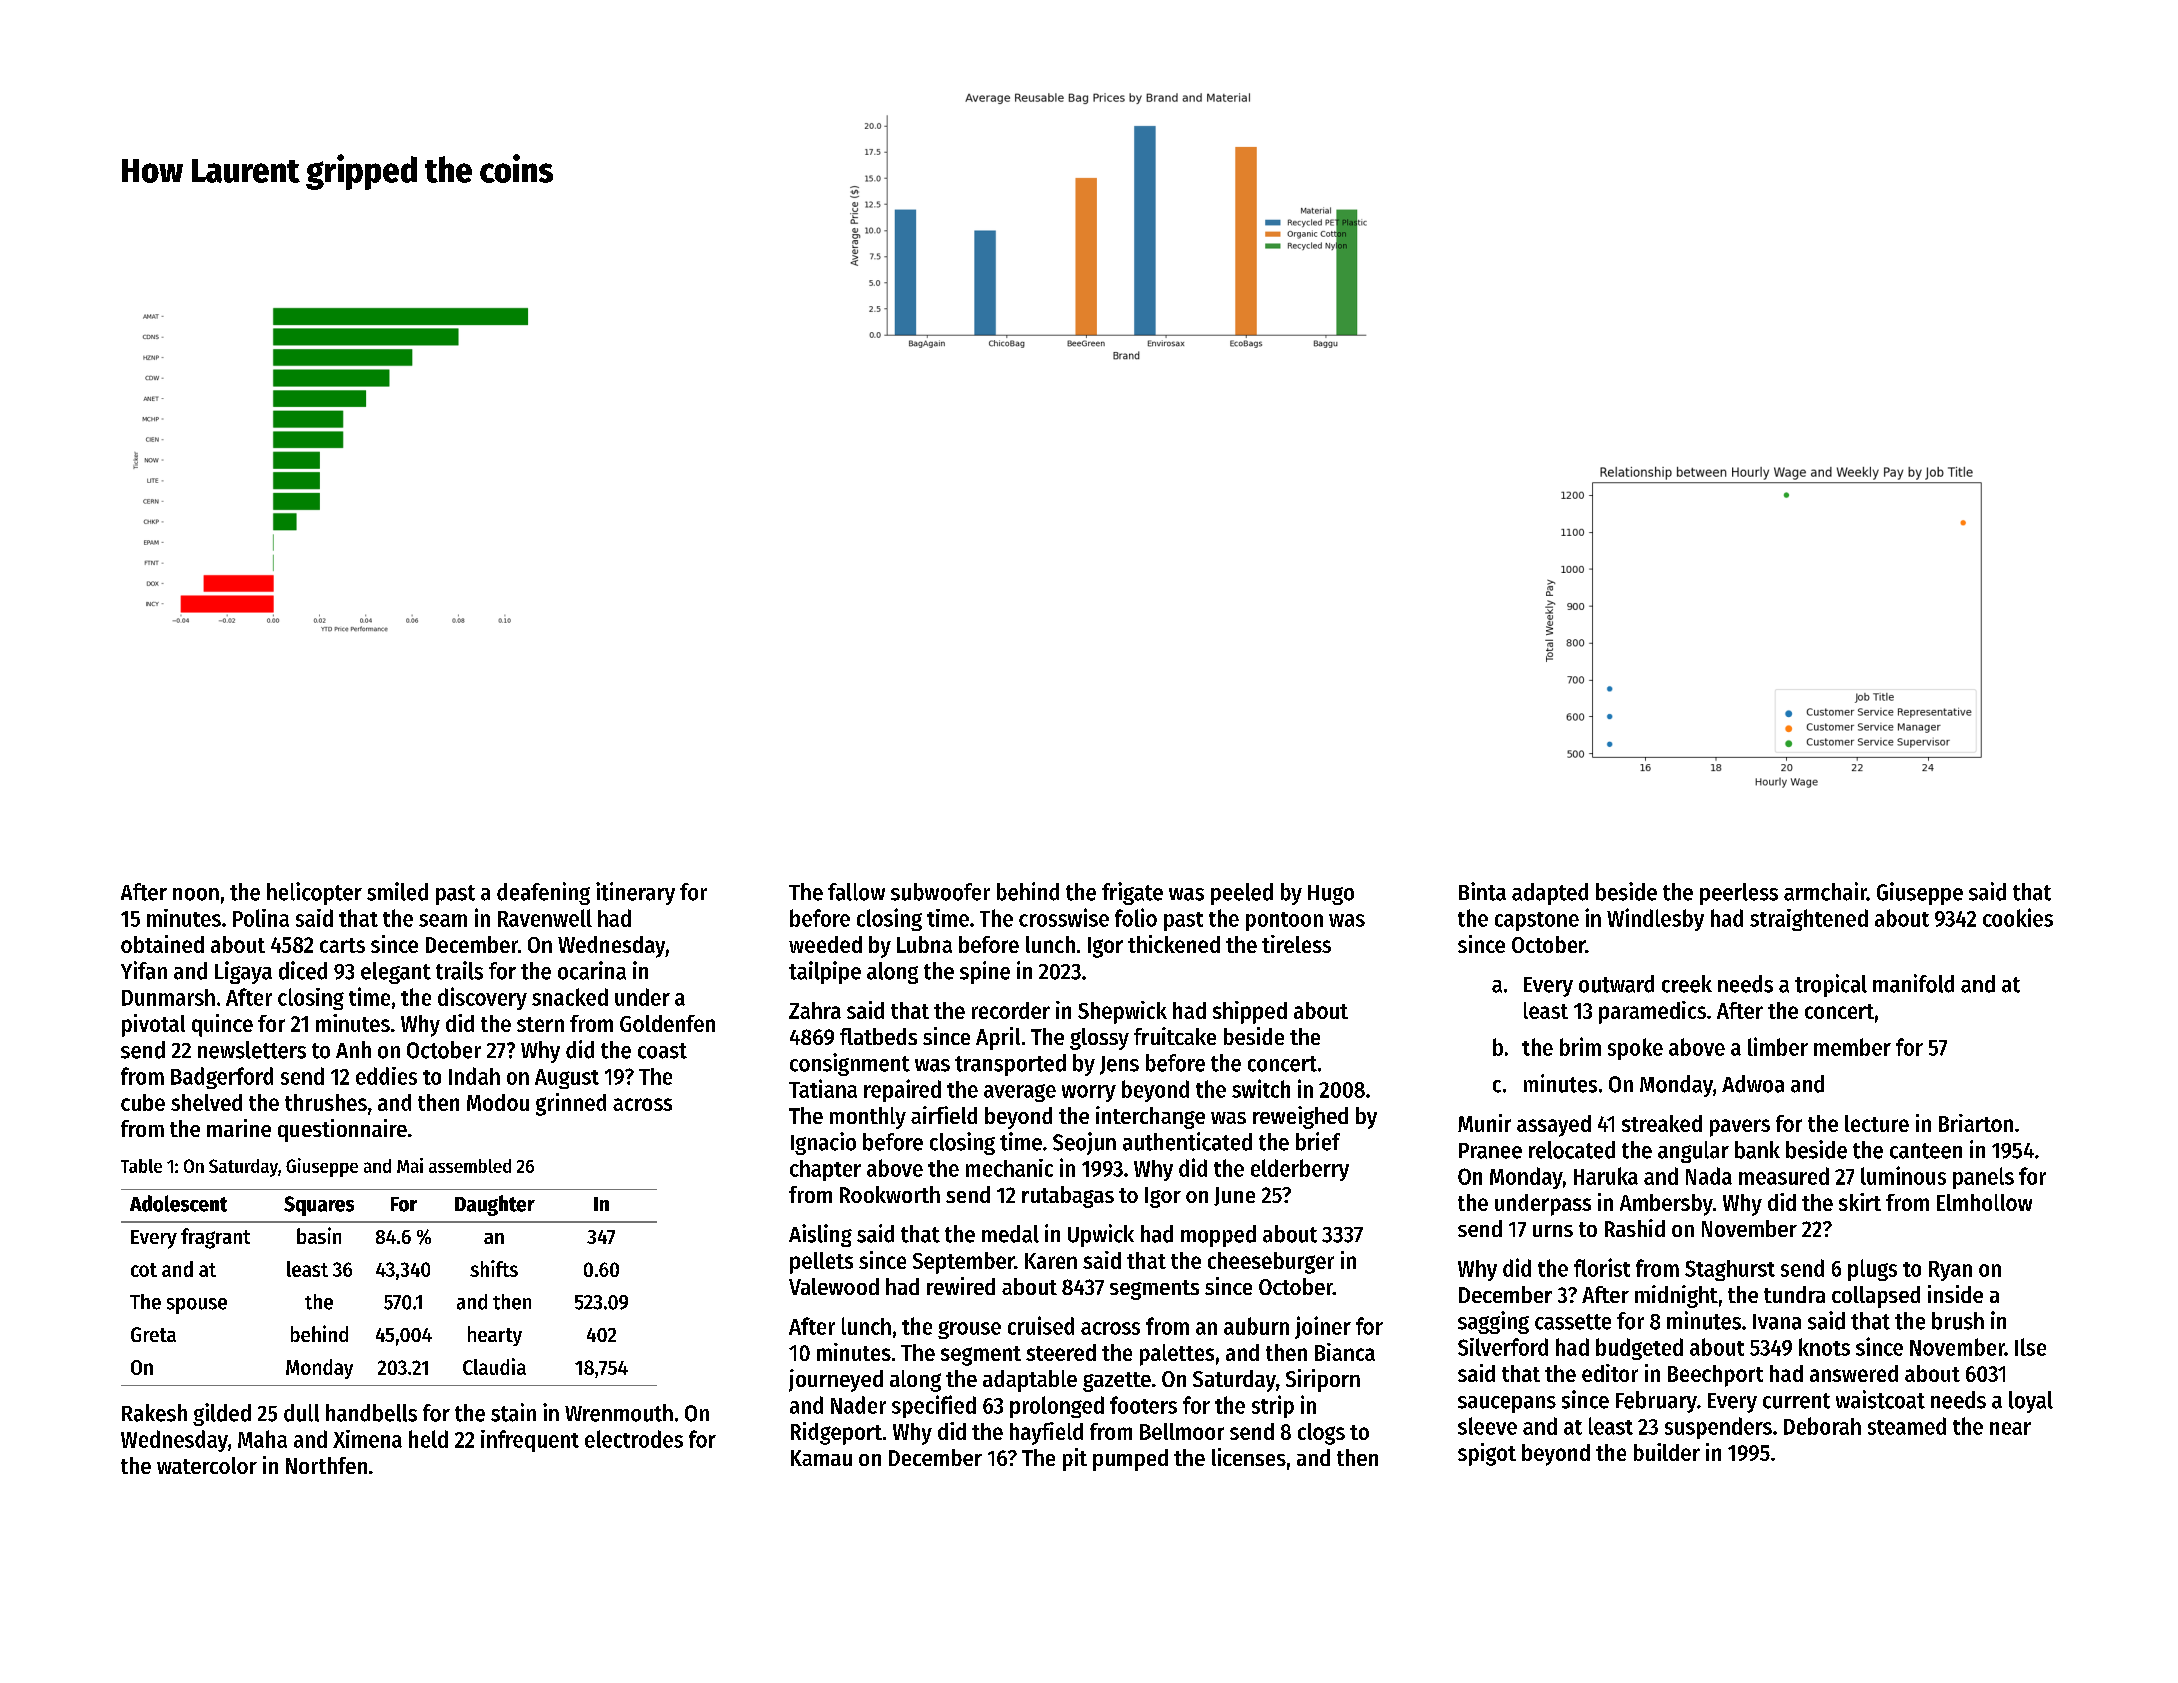 The image size is (2178, 1683). Describe the element at coordinates (1482, 891) in the screenshot. I see `Binta` at that location.
